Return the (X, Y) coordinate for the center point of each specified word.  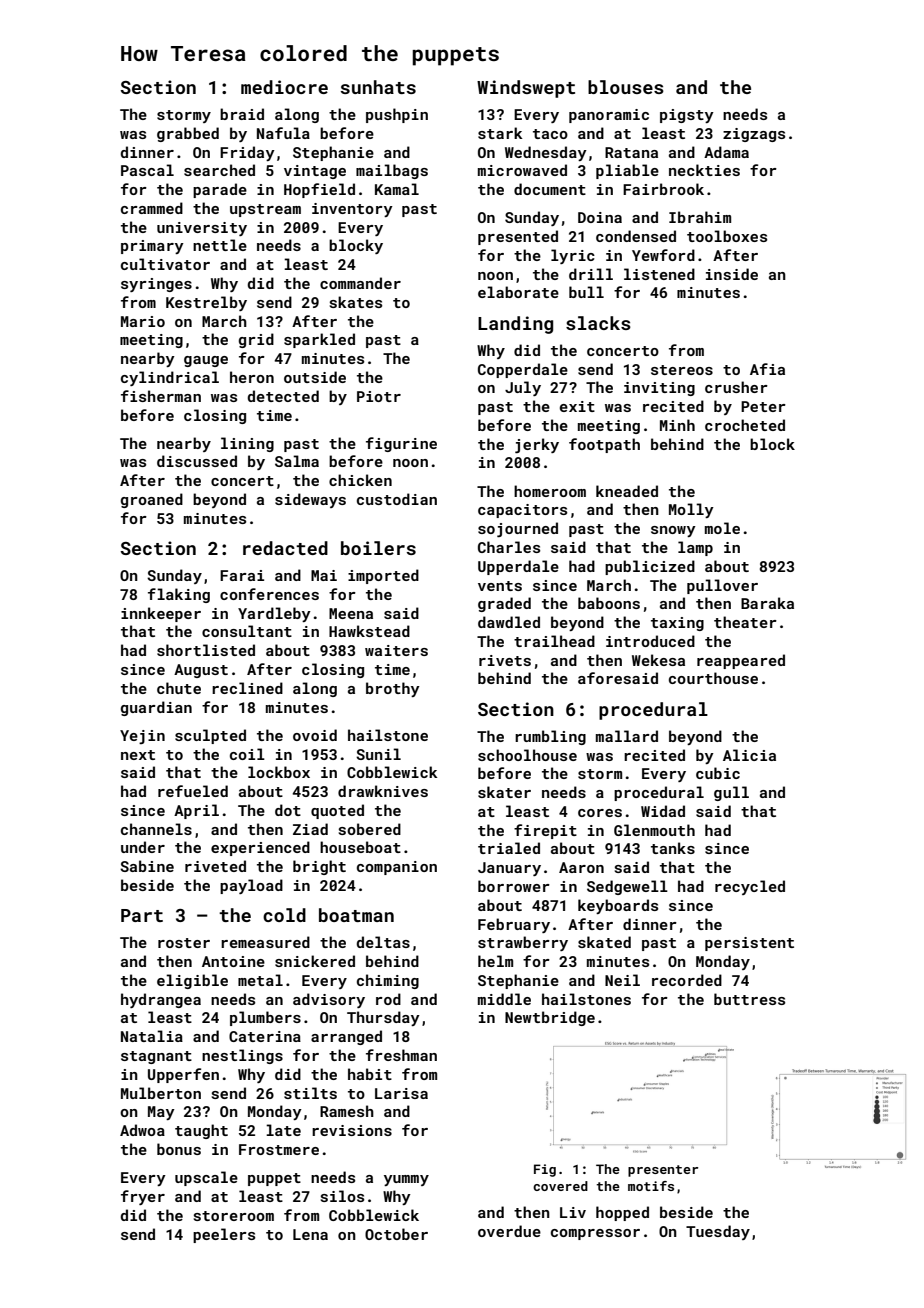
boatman (356, 915)
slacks (598, 323)
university (202, 229)
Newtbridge (550, 1018)
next (138, 755)
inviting (659, 389)
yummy (406, 1180)
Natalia (152, 1036)
